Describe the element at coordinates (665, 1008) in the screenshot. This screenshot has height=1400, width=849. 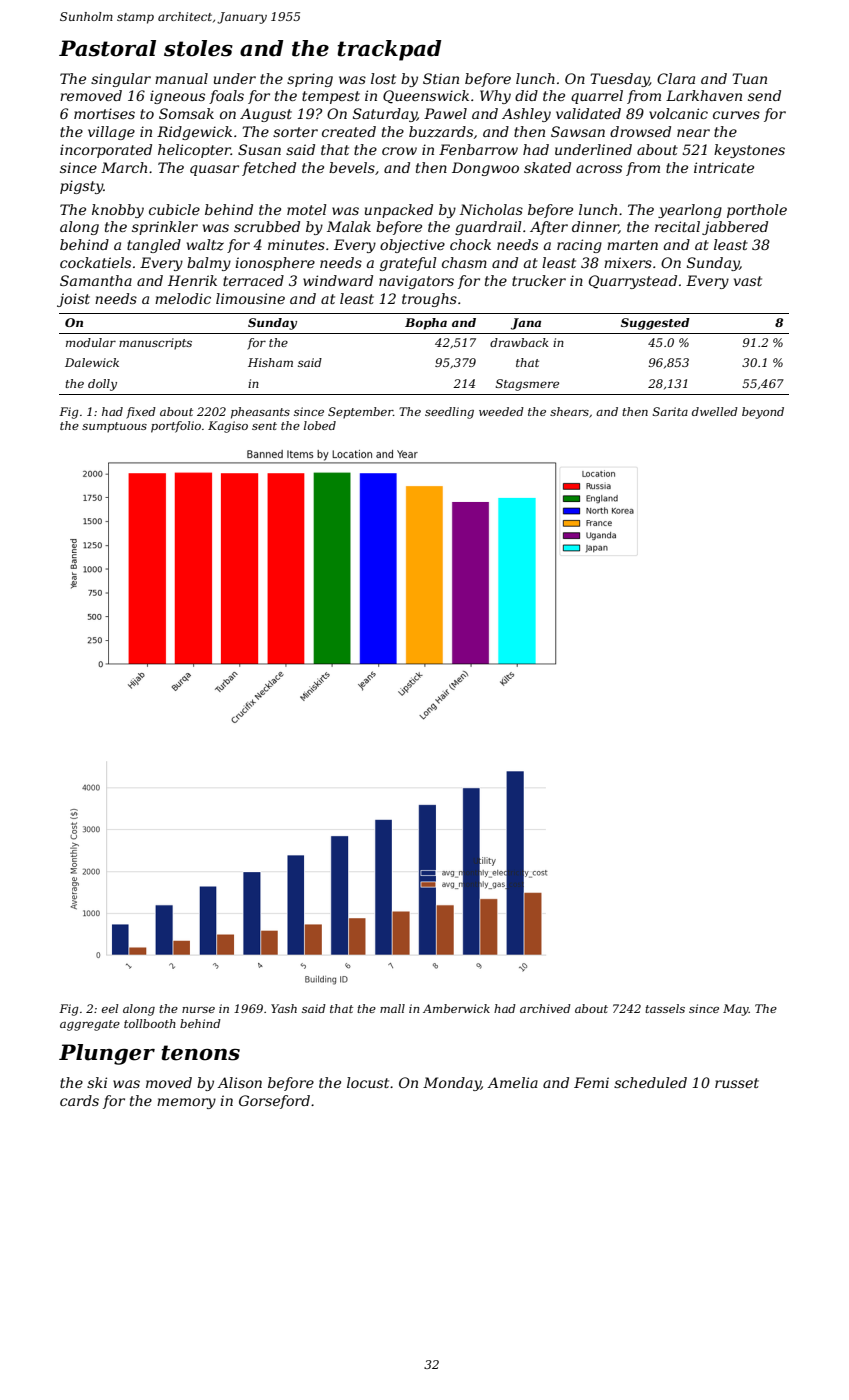
I see `tassels` at that location.
